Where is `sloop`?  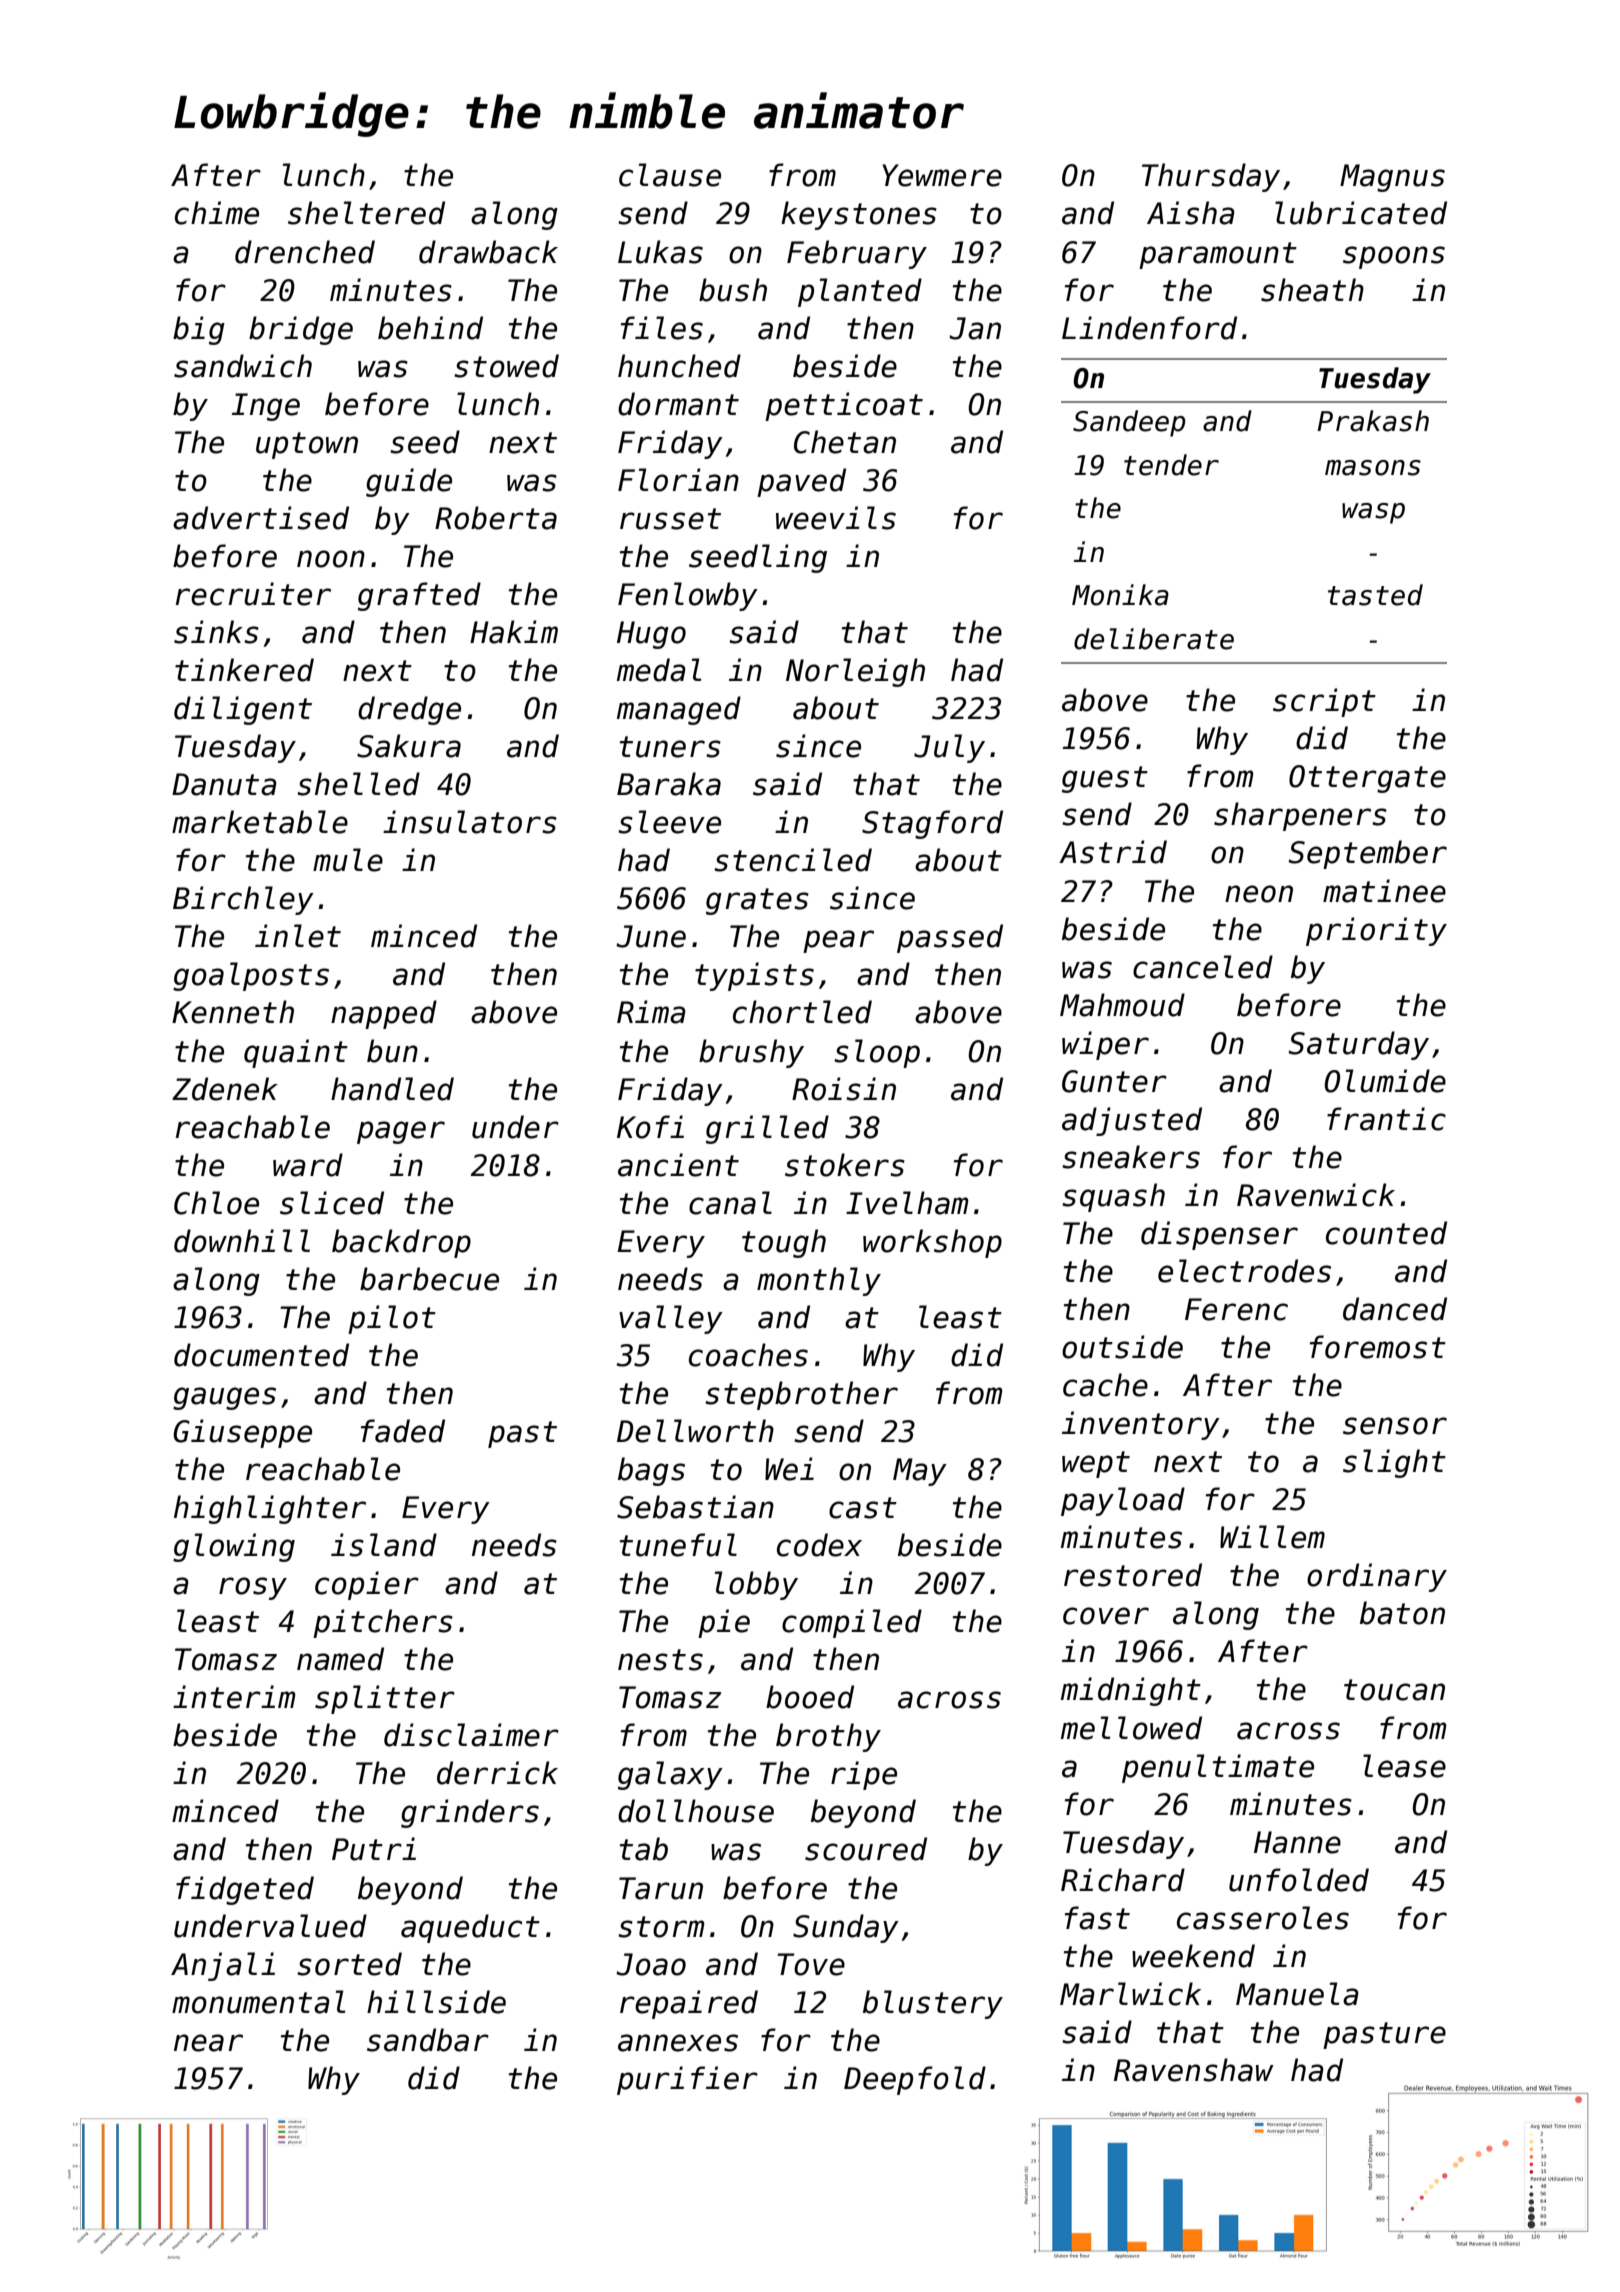
sloop is located at coordinates (877, 1053).
